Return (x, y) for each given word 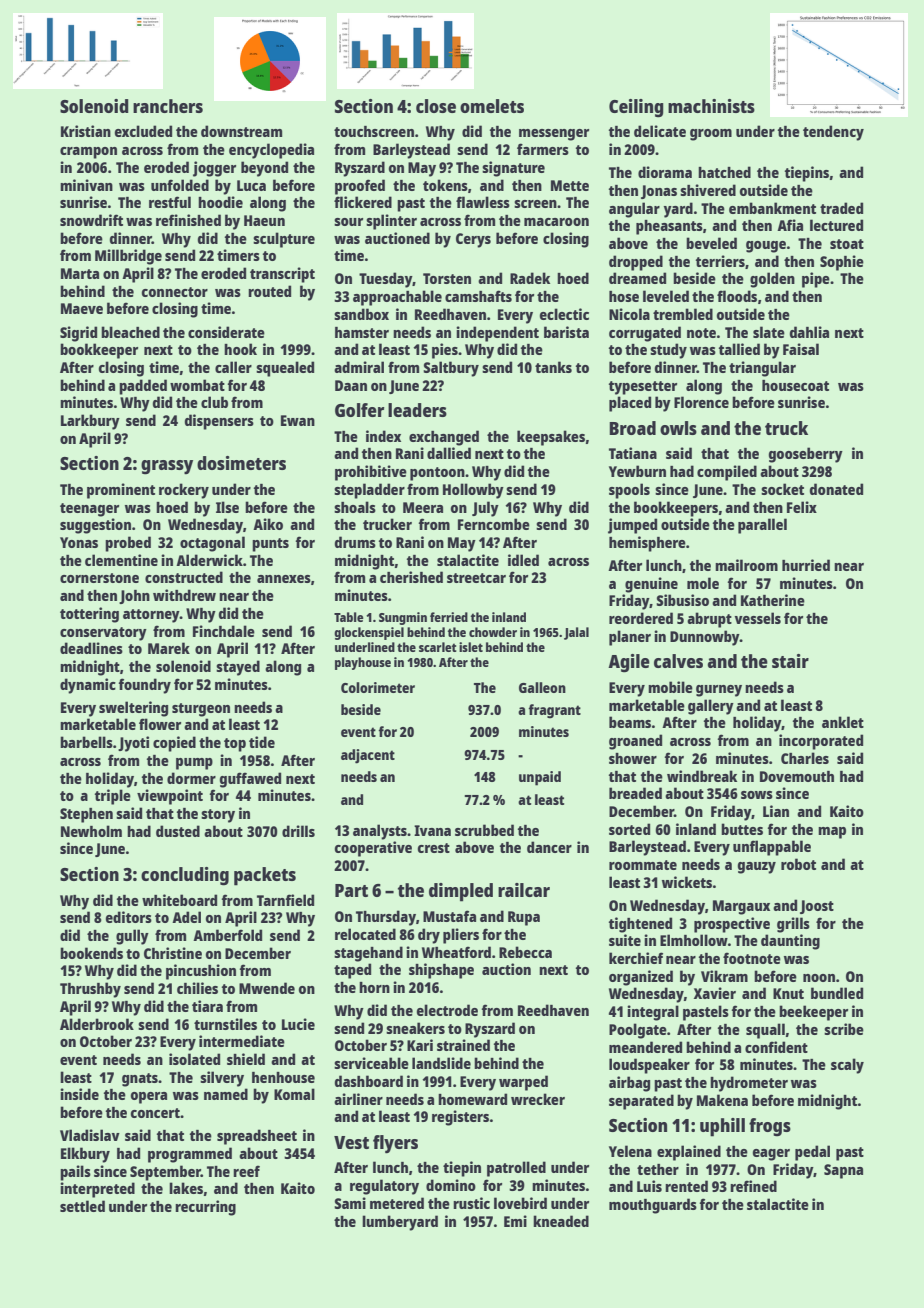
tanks (553, 367)
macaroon (556, 222)
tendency (833, 133)
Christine (173, 953)
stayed (238, 668)
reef (246, 1171)
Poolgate (638, 1031)
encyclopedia (271, 151)
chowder (493, 632)
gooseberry (806, 455)
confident (776, 1047)
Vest (351, 1142)
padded (143, 387)
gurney (719, 691)
